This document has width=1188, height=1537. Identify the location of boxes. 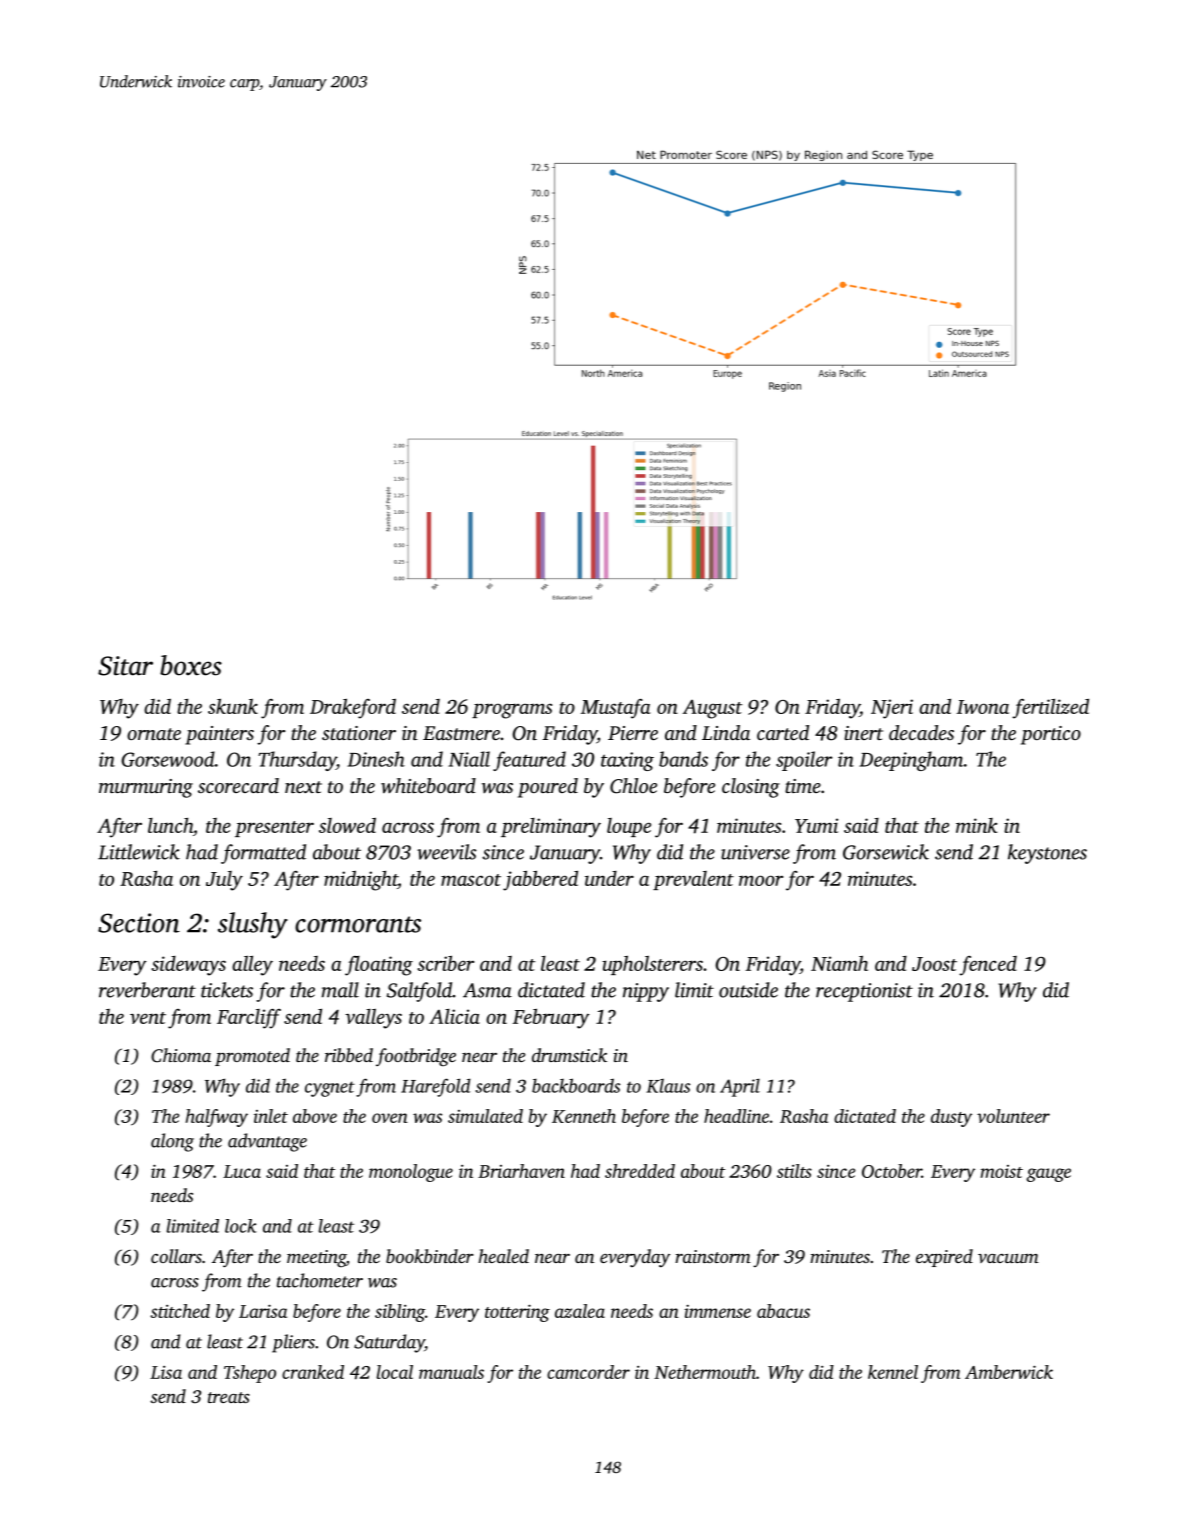
(191, 665).
